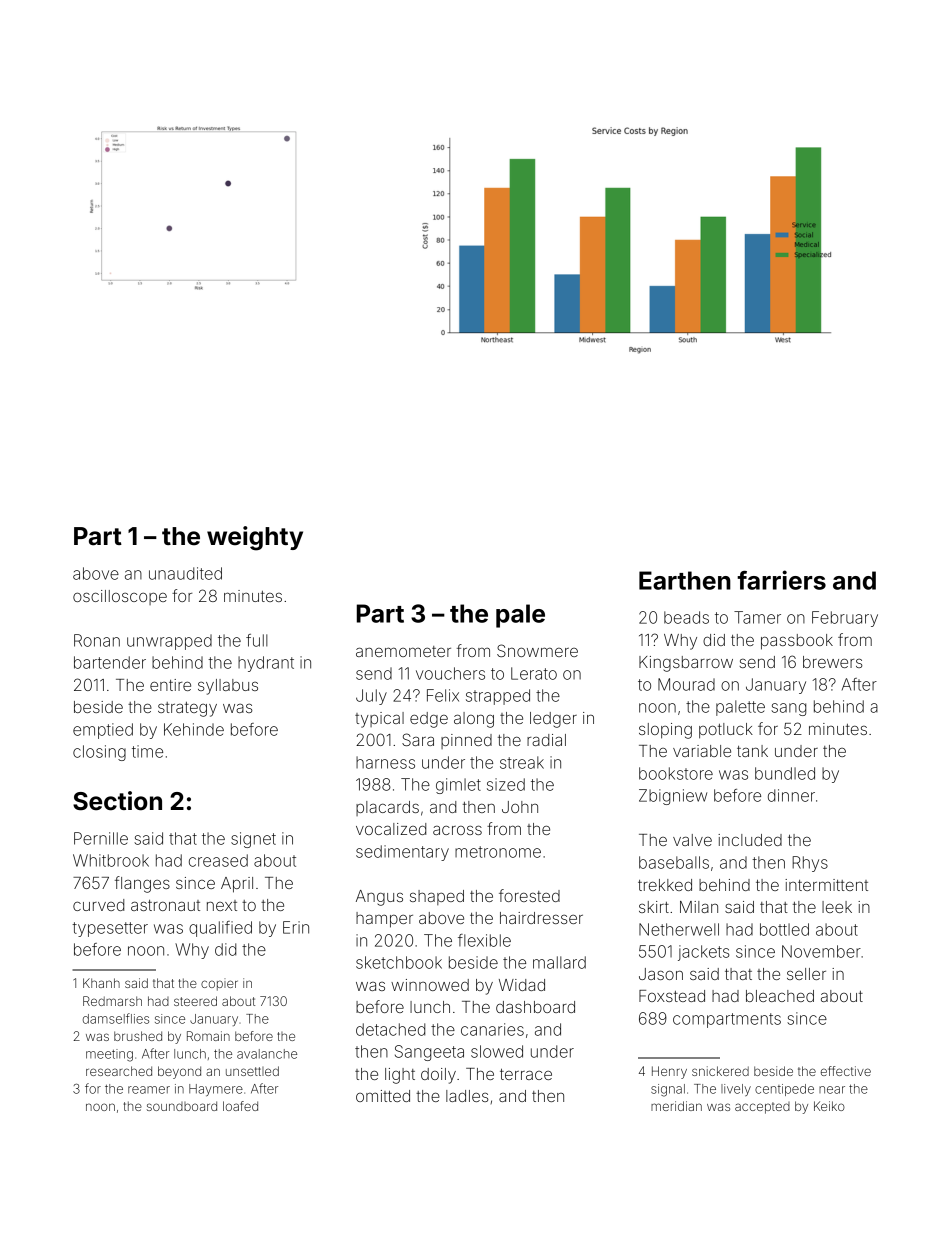 The width and height of the image is (952, 1233). What do you see at coordinates (829, 1106) in the image?
I see `Keiko` at bounding box center [829, 1106].
